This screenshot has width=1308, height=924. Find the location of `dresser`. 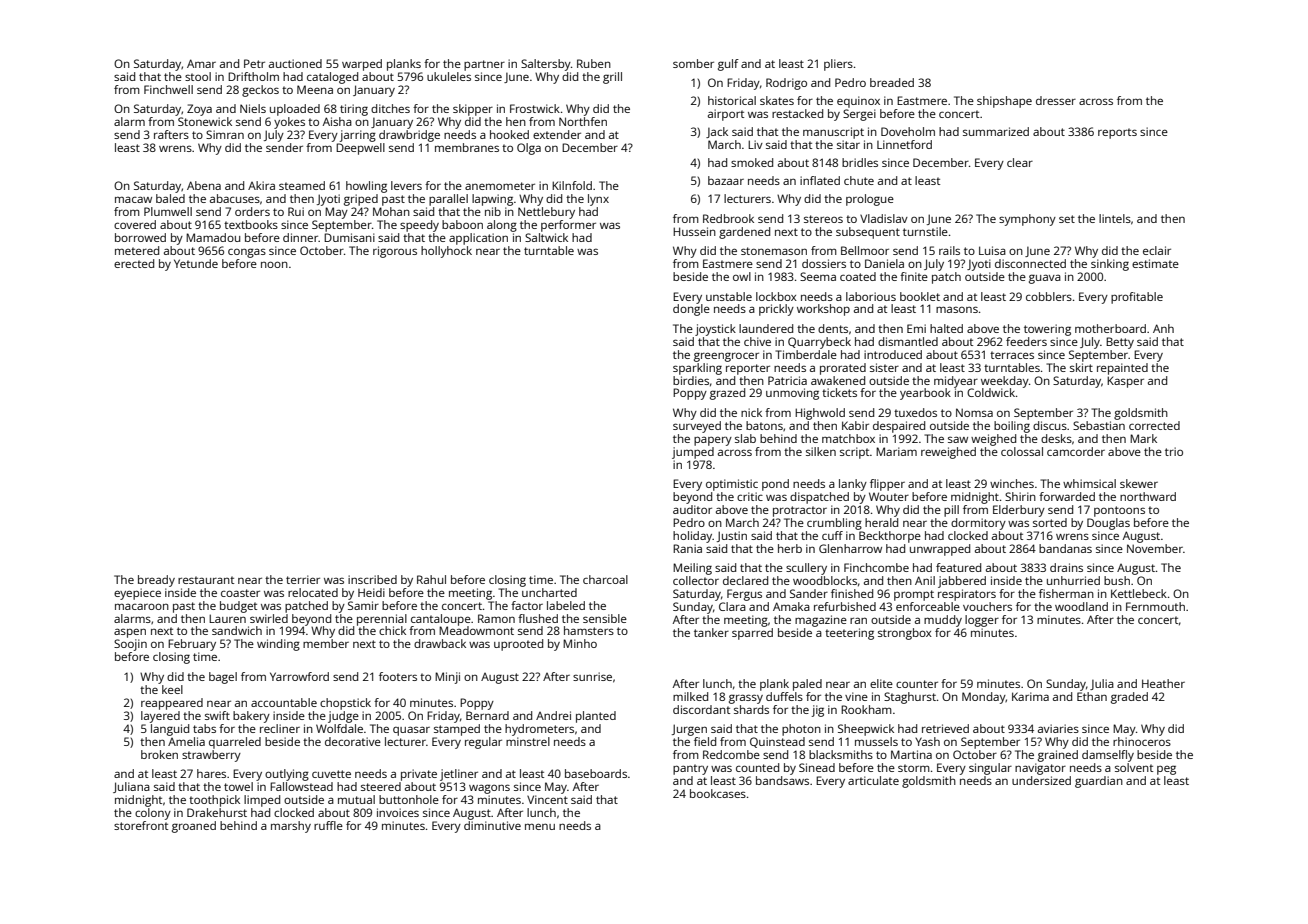

dresser is located at coordinates (1056, 100).
